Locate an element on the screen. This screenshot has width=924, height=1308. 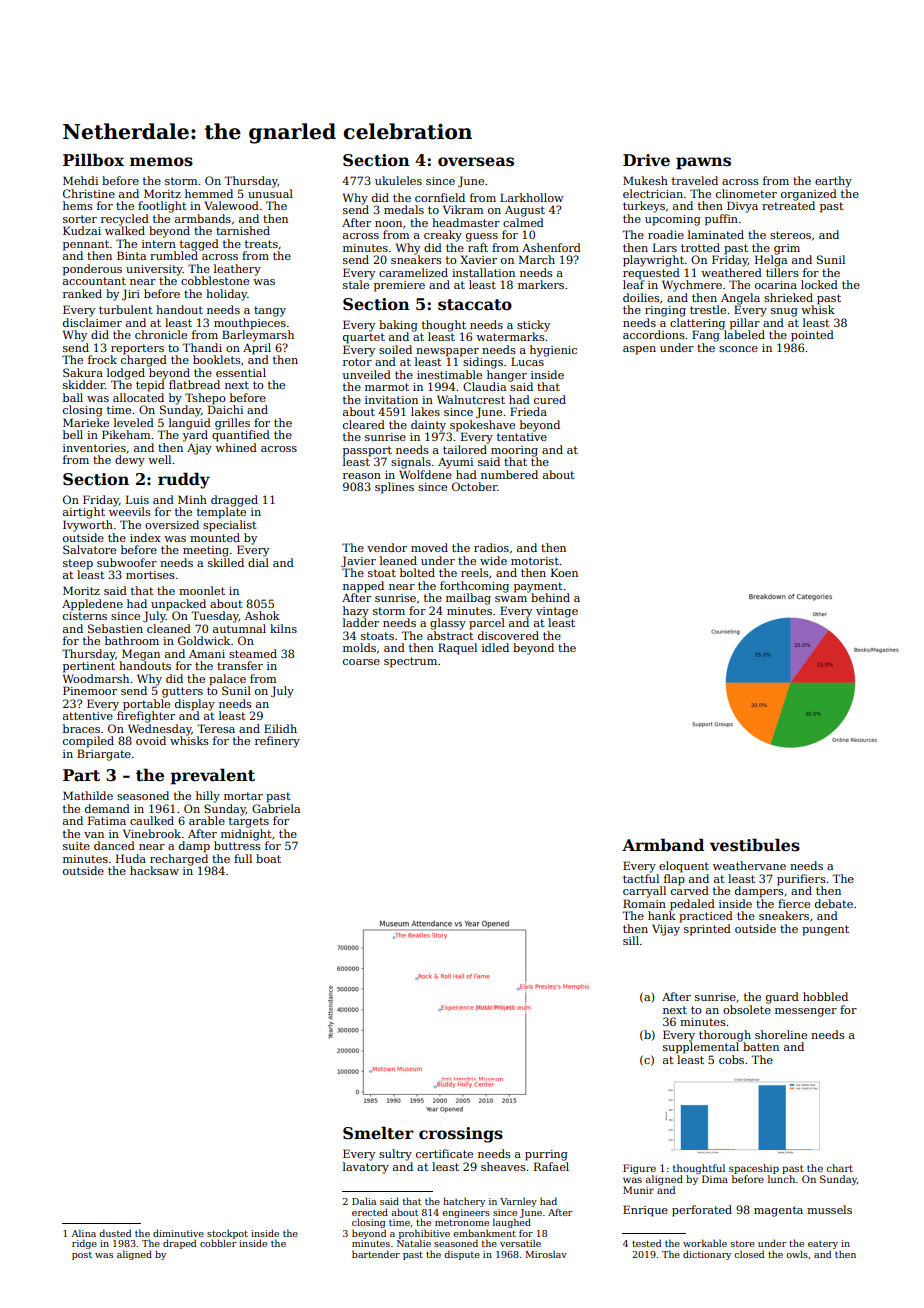
ukuleles is located at coordinates (398, 180).
